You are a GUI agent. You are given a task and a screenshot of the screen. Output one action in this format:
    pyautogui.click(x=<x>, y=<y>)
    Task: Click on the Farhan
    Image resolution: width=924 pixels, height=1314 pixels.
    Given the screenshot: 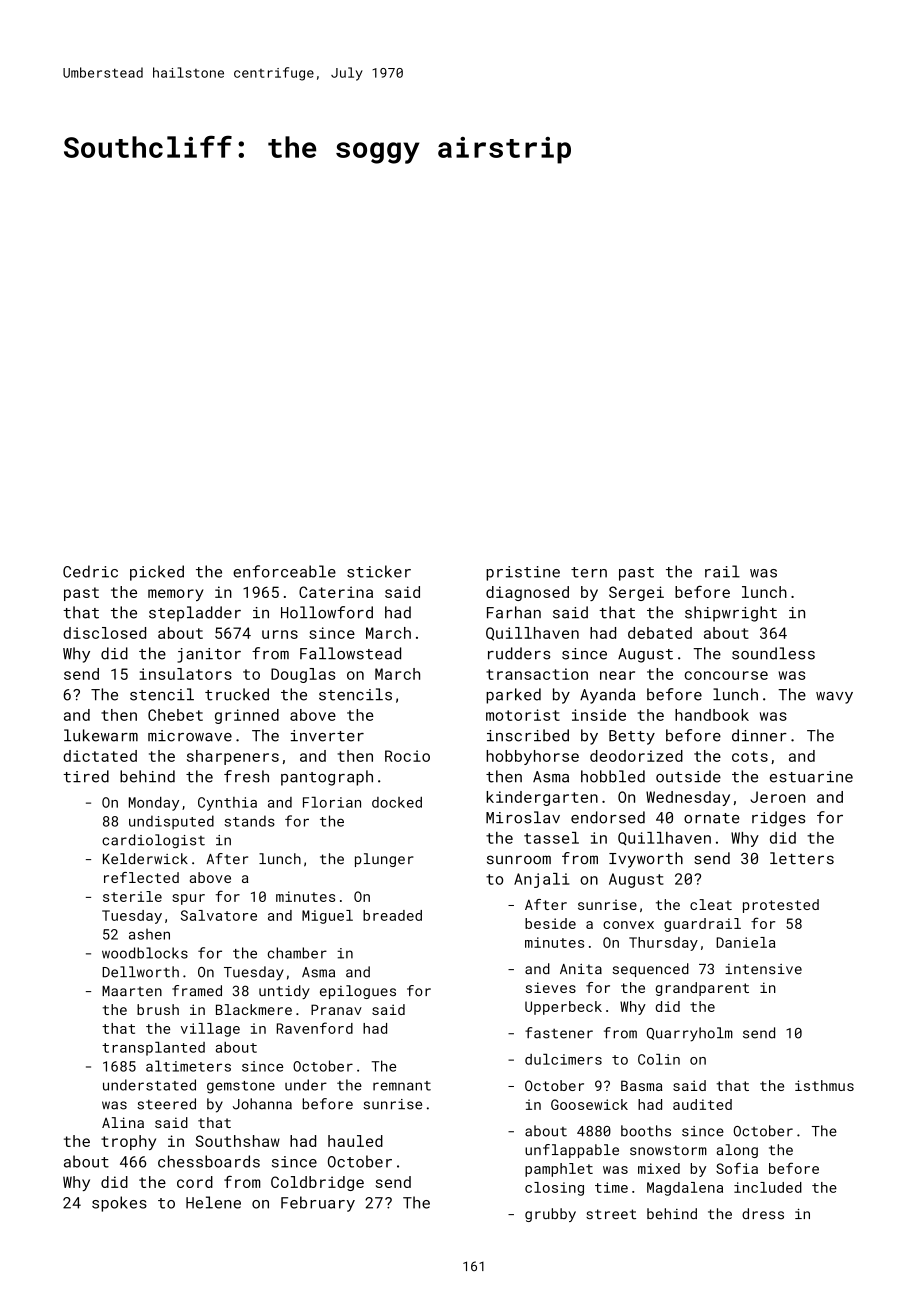 What is the action you would take?
    pyautogui.click(x=514, y=612)
